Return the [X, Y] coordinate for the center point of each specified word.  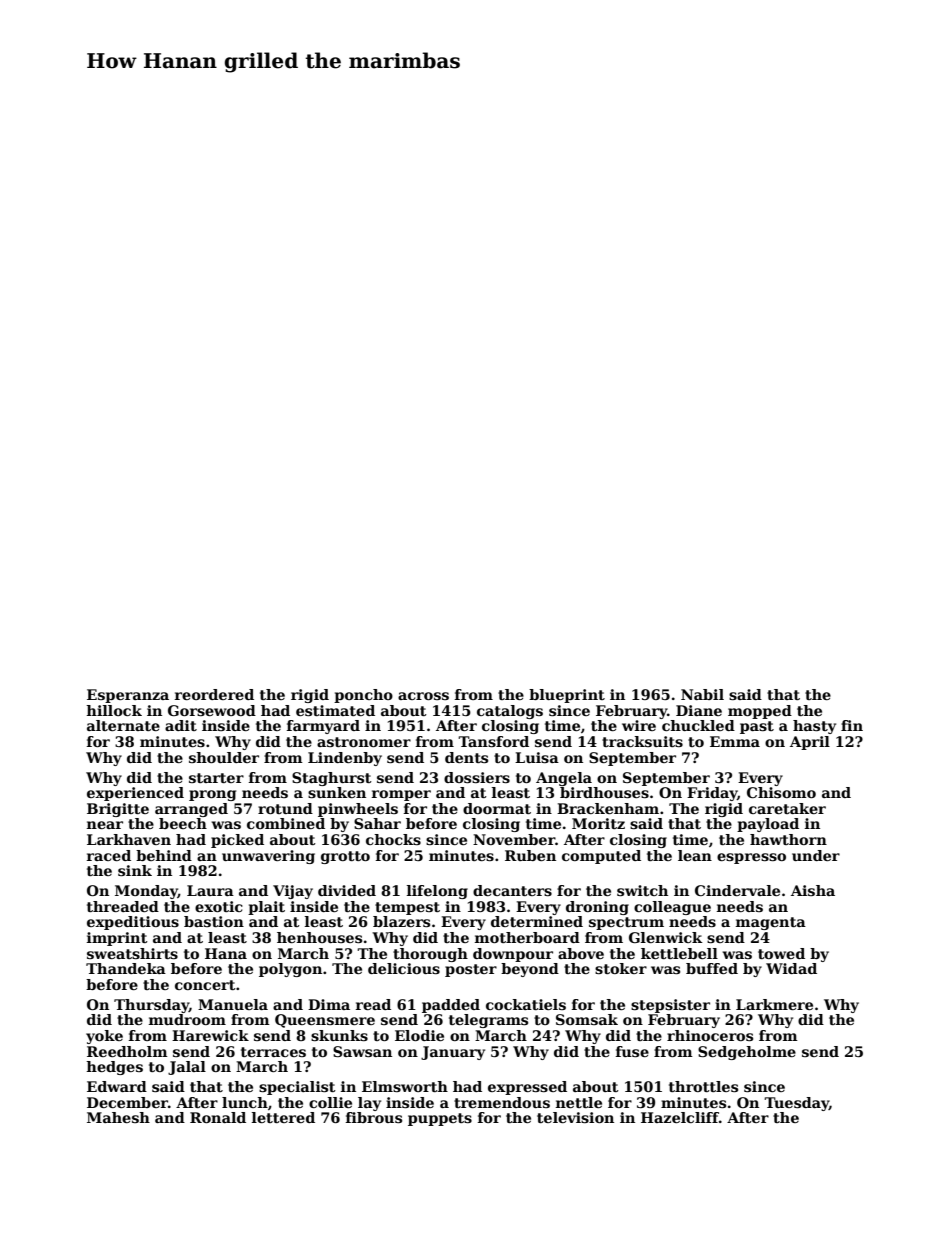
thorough [430, 955]
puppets [440, 1119]
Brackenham [608, 808]
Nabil [702, 694]
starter [216, 778]
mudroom [187, 1019]
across [423, 696]
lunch [245, 1102]
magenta [771, 923]
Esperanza [128, 696]
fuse [632, 1051]
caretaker [787, 808]
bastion [214, 921]
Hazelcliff [680, 1117]
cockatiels [526, 1004]
